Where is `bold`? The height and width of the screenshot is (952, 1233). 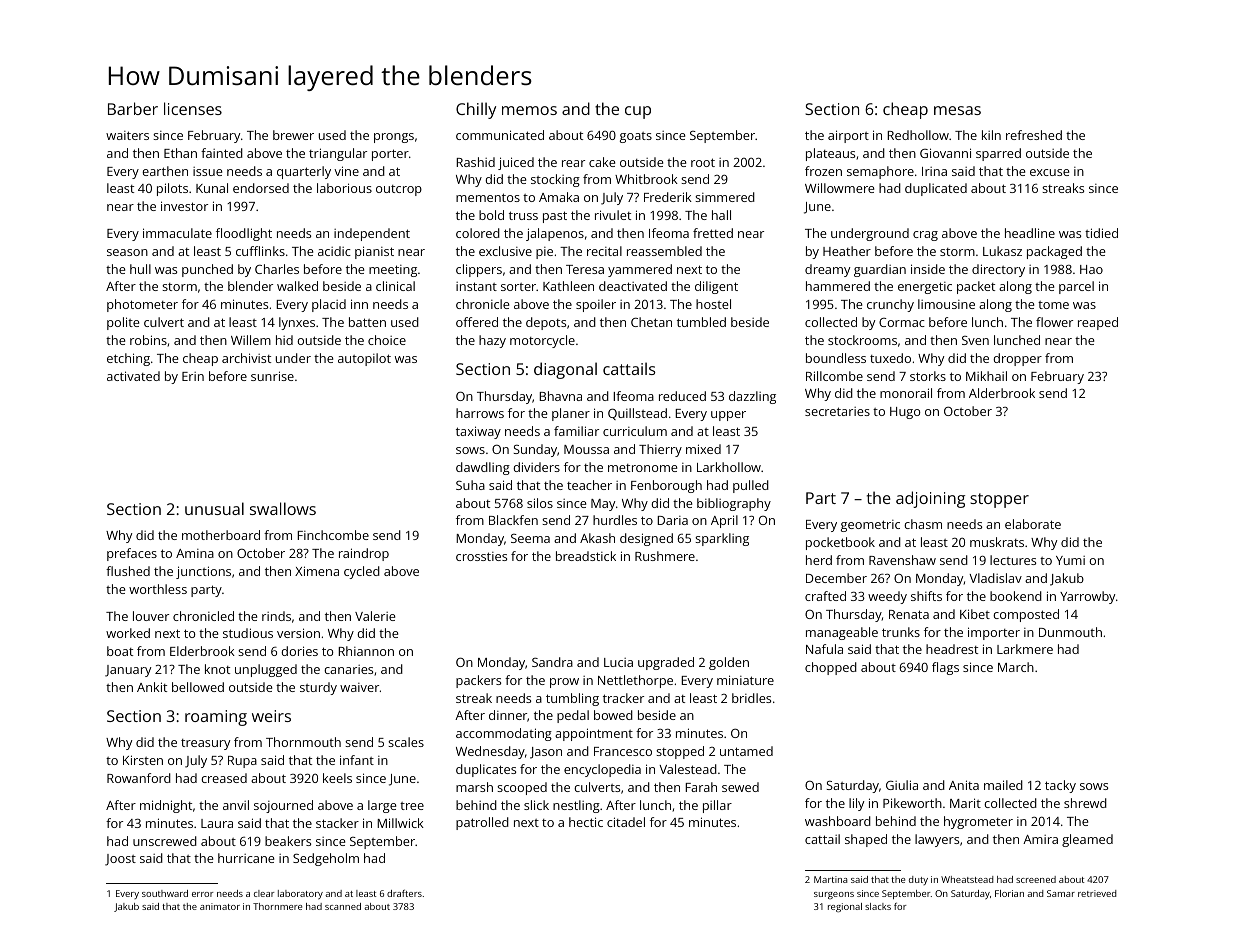
bold is located at coordinates (491, 215).
